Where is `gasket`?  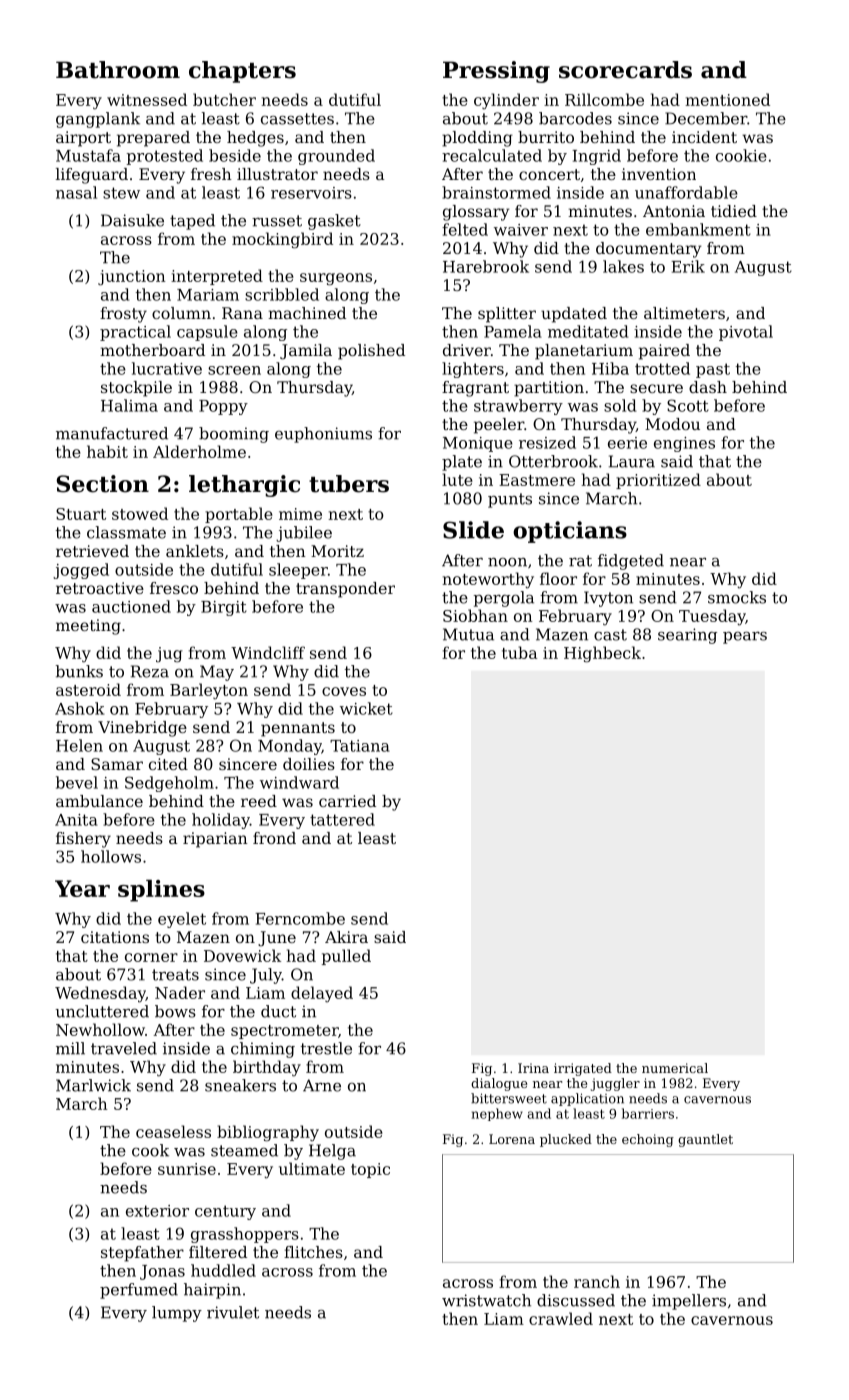
gasket is located at coordinates (334, 222).
